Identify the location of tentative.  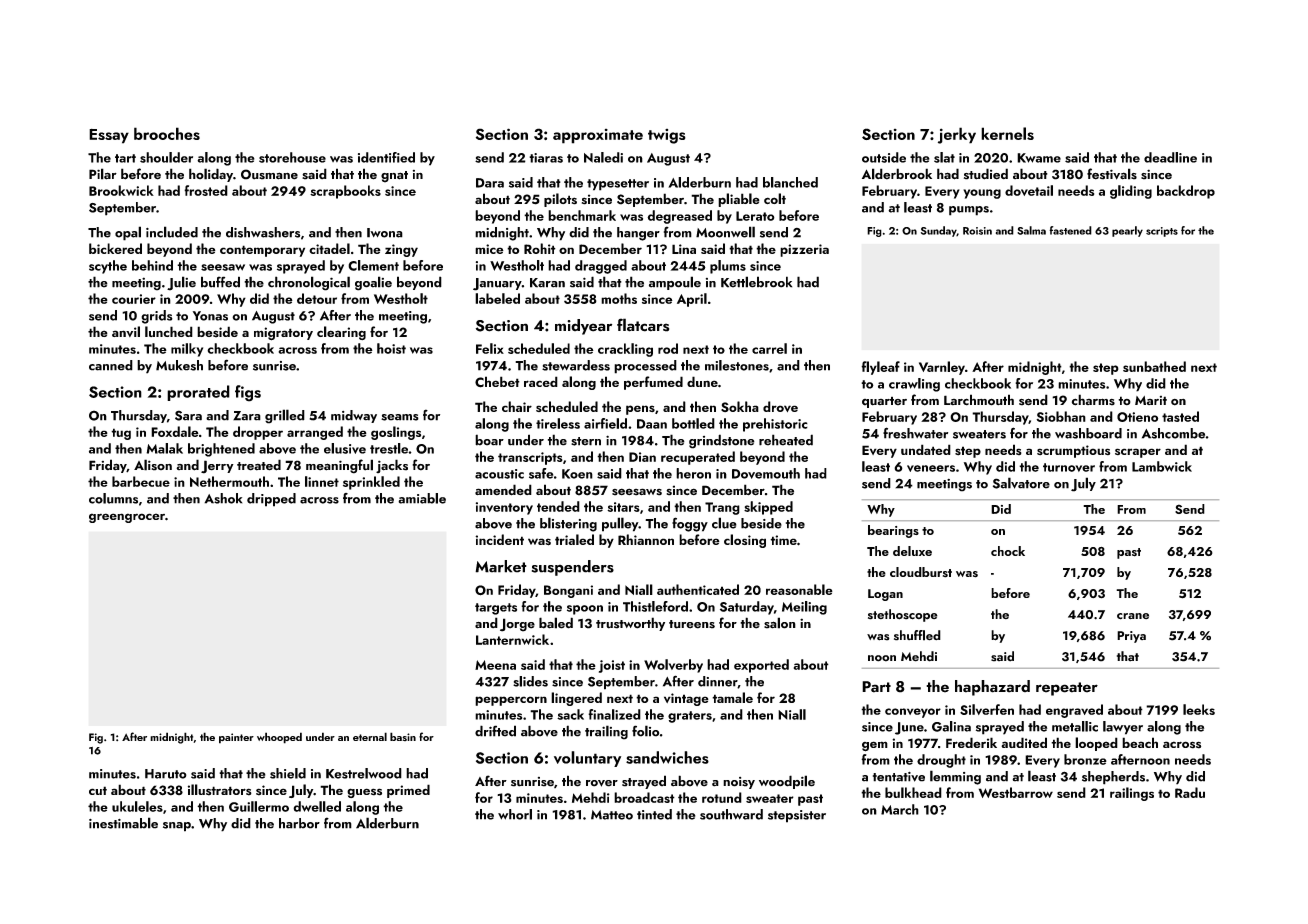
(899, 777).
